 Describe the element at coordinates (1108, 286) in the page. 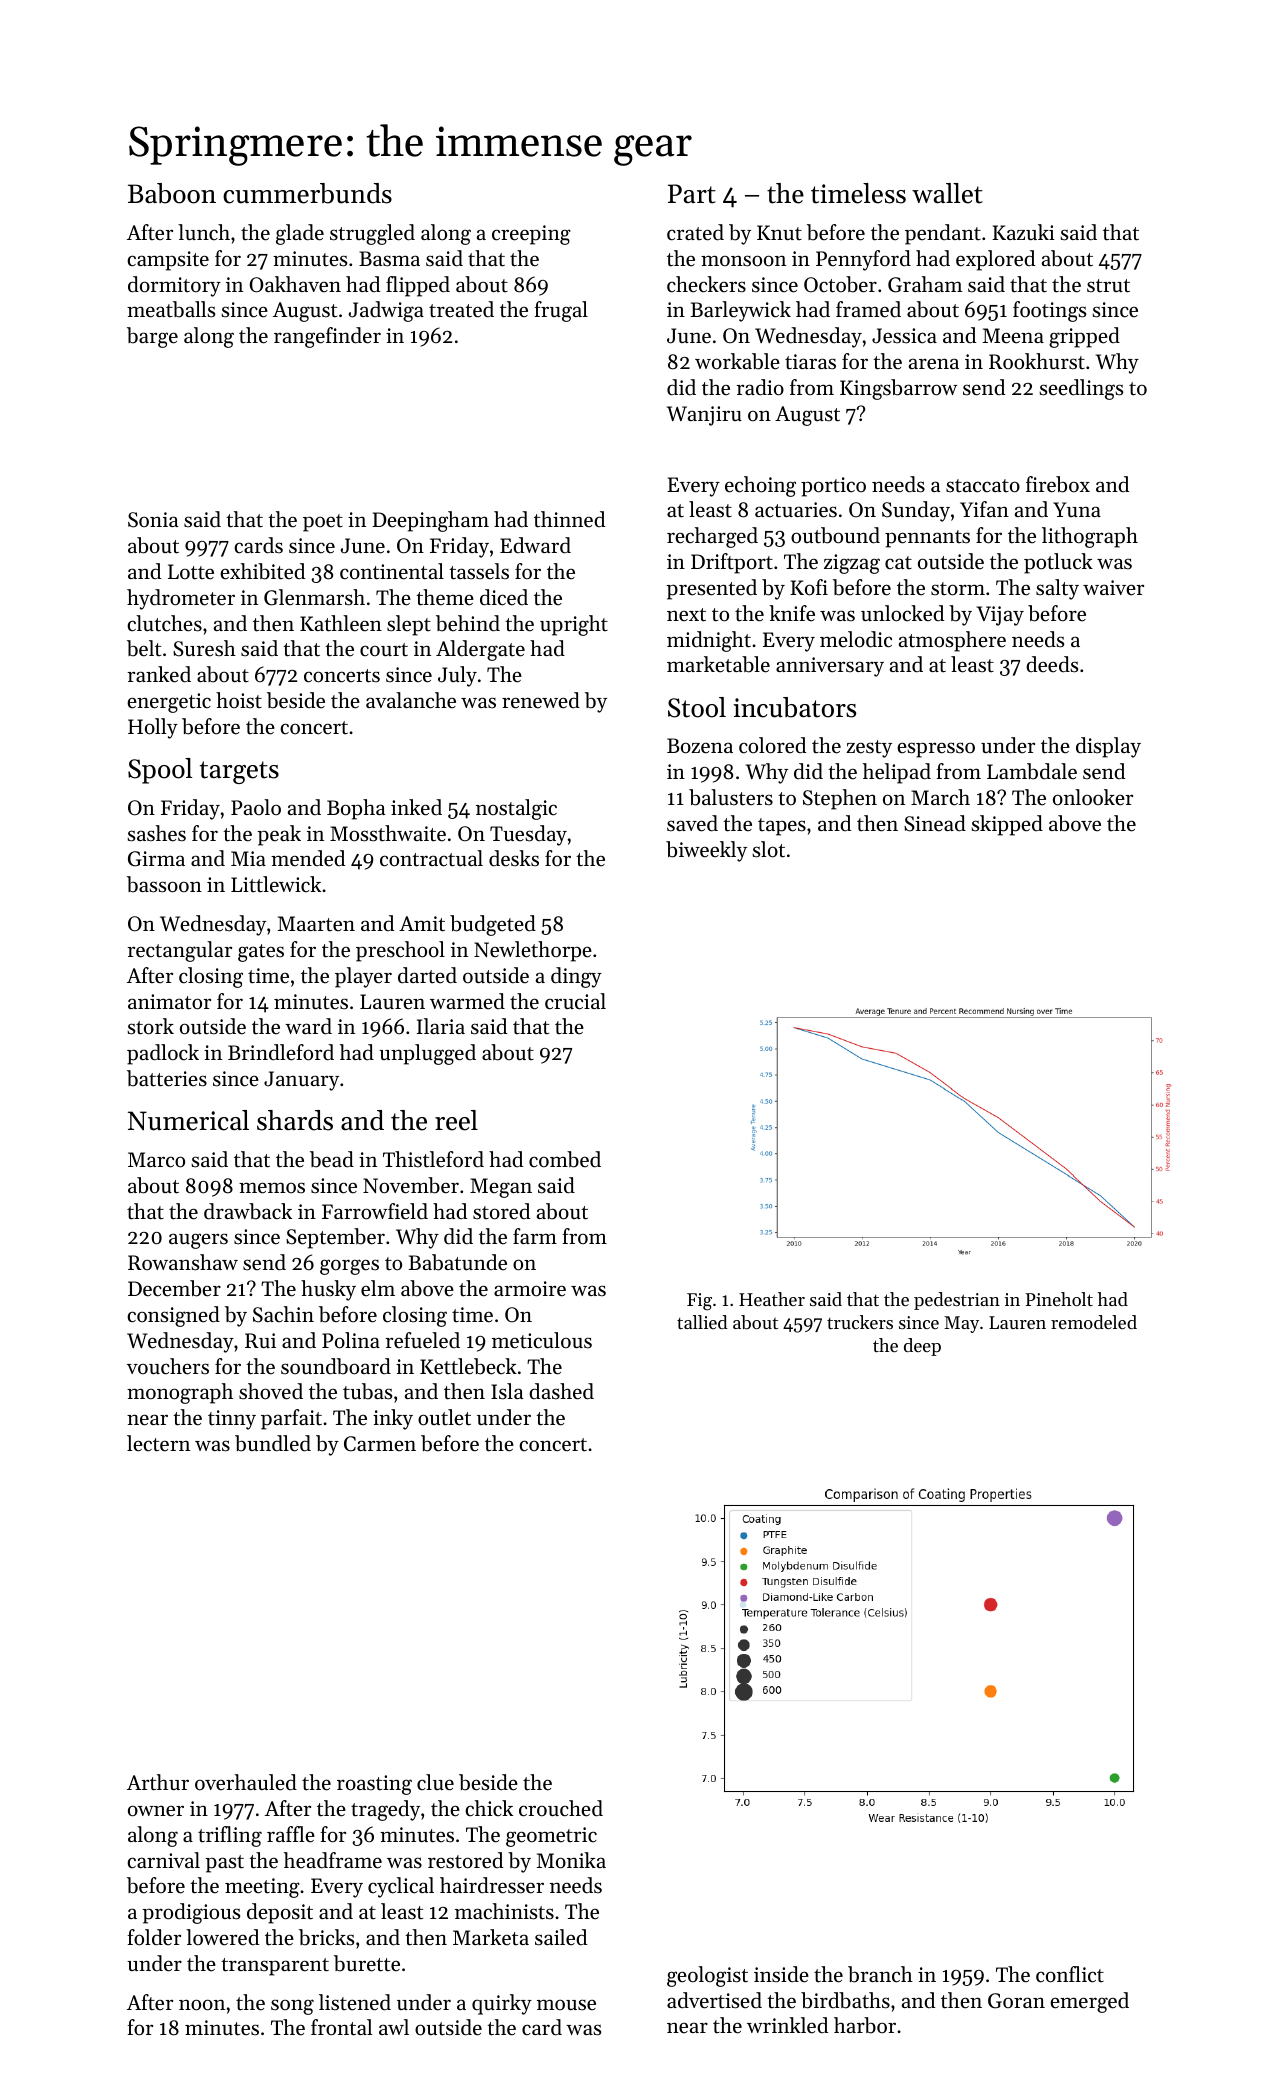

I see `strut` at that location.
